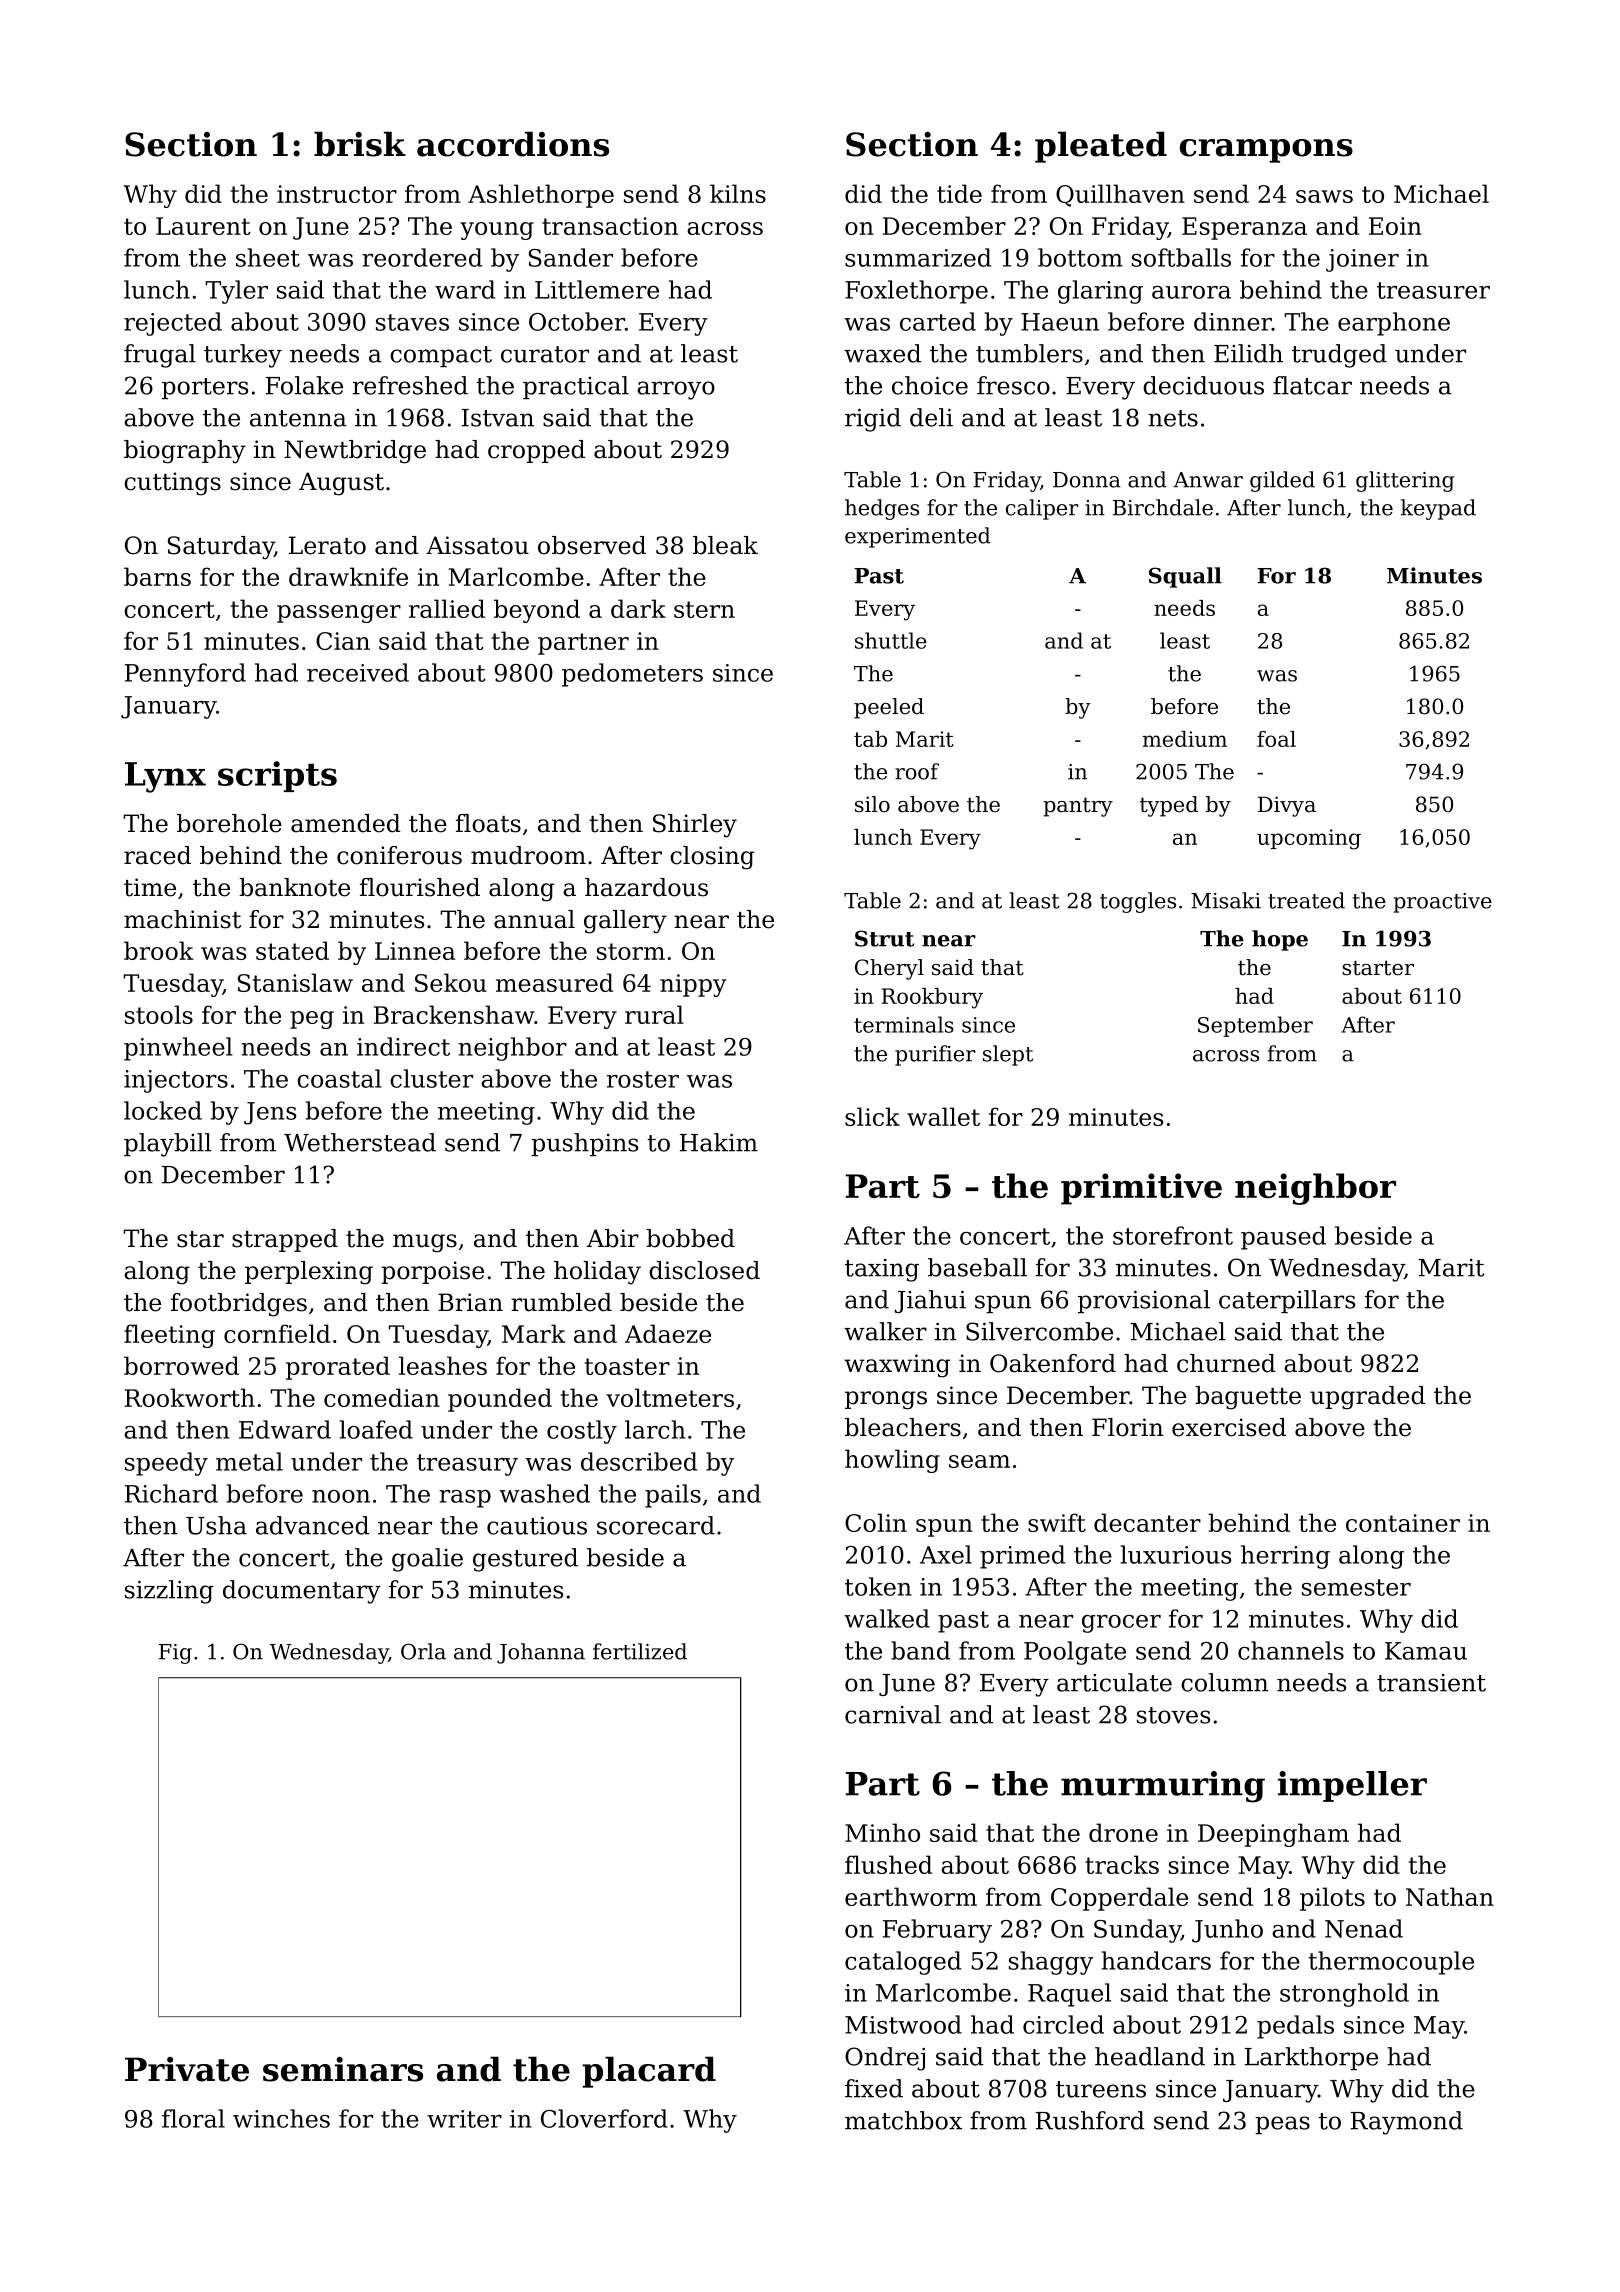 Image resolution: width=1620 pixels, height=2292 pixels. I want to click on Private, so click(187, 2069).
